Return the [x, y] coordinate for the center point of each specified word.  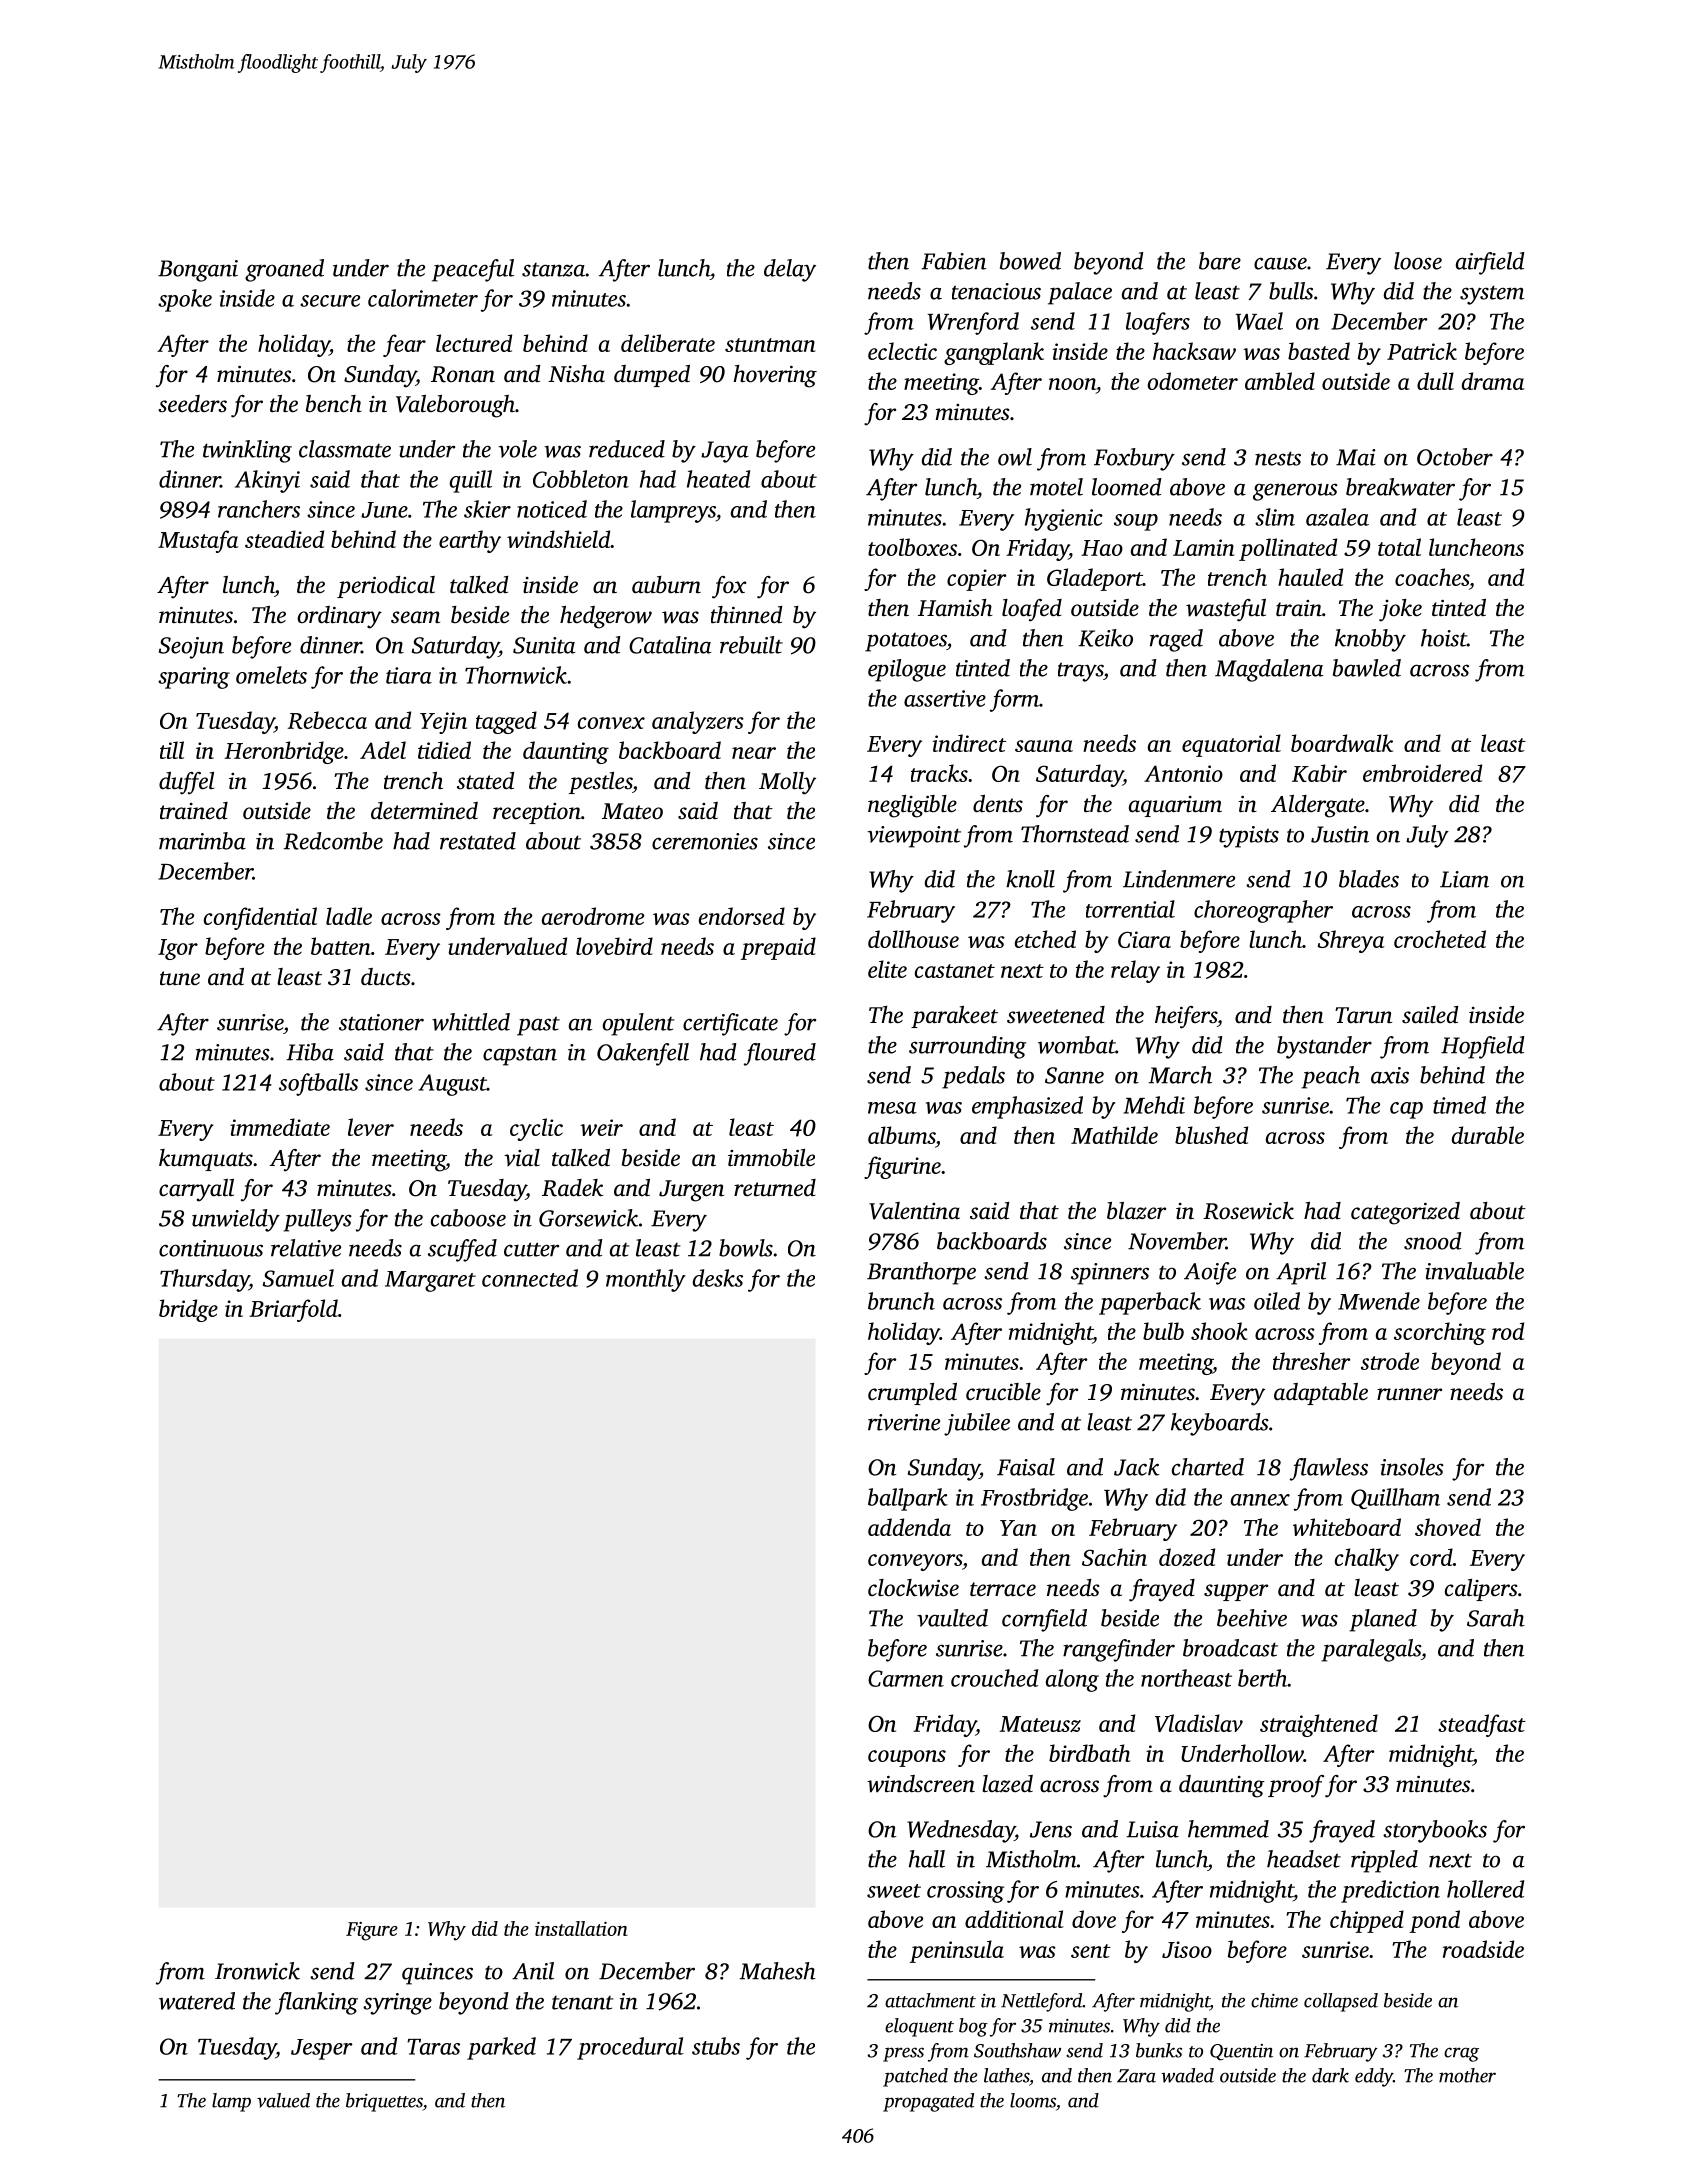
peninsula [957, 1951]
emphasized [1027, 1107]
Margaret [430, 1281]
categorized [1405, 1213]
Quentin [1241, 2052]
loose [1418, 261]
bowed [1030, 261]
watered [197, 2001]
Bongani [198, 271]
